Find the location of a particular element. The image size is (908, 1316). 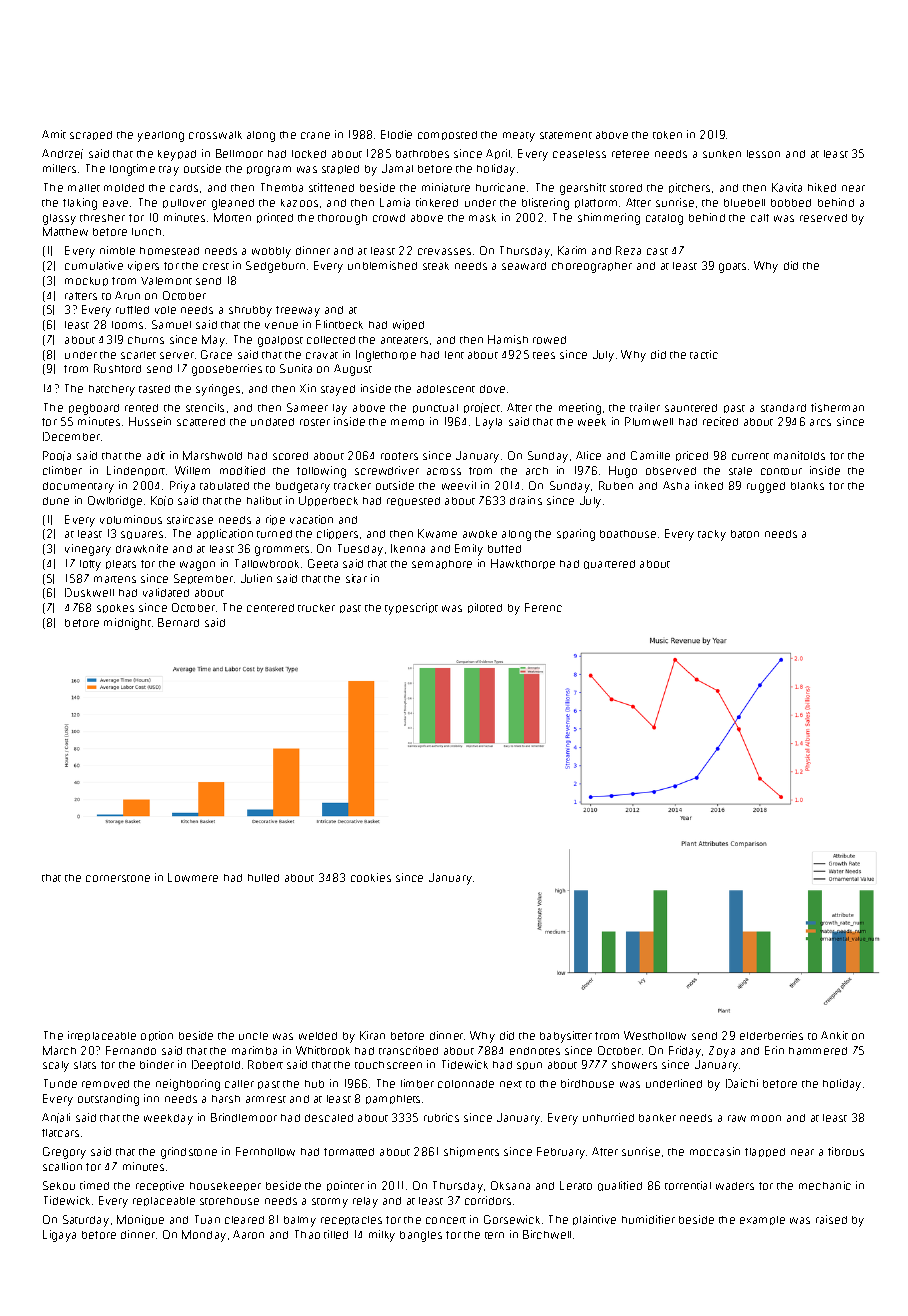

scraped is located at coordinates (91, 135).
